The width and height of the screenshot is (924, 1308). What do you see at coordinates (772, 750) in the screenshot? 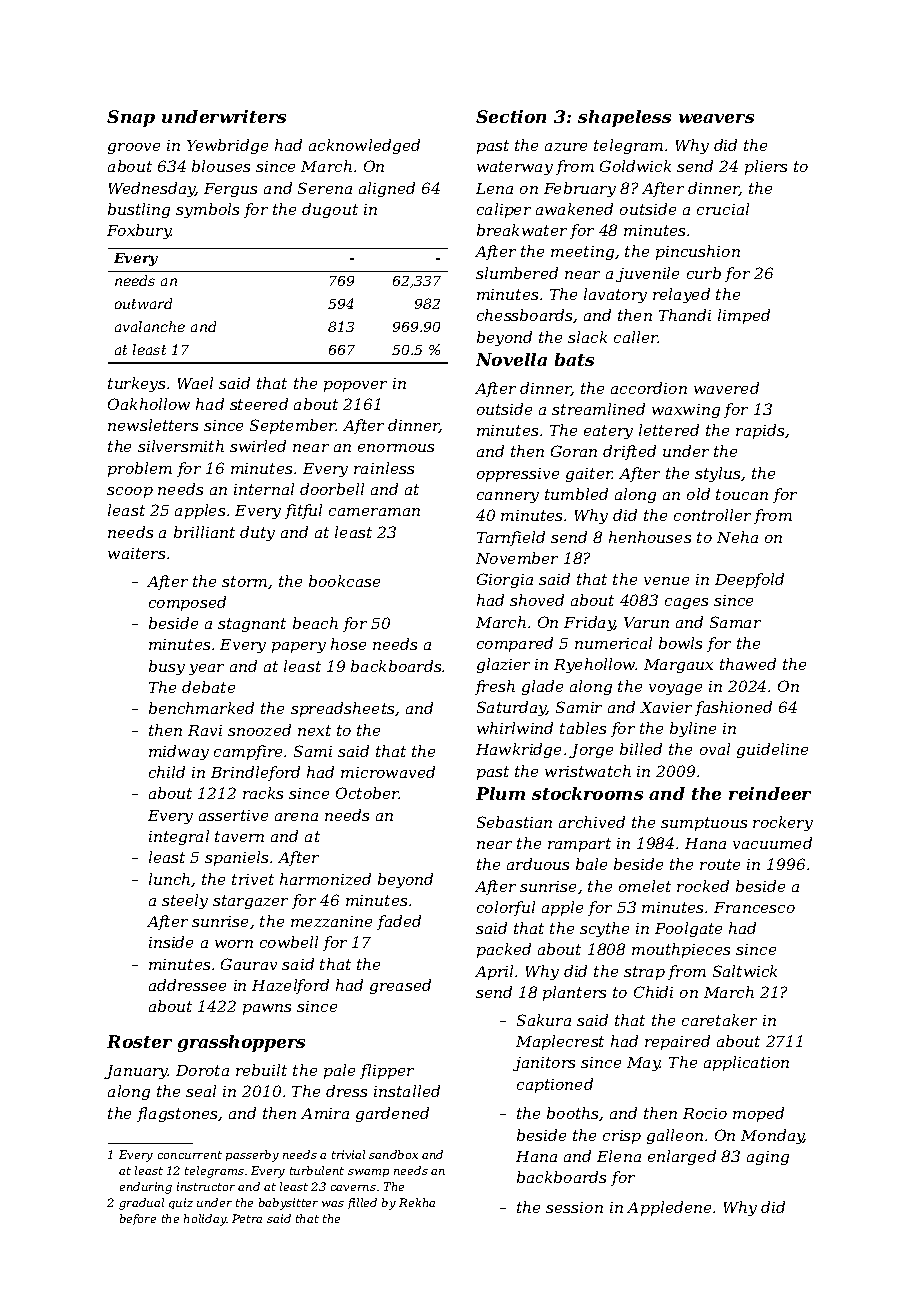
I see `guideline` at bounding box center [772, 750].
